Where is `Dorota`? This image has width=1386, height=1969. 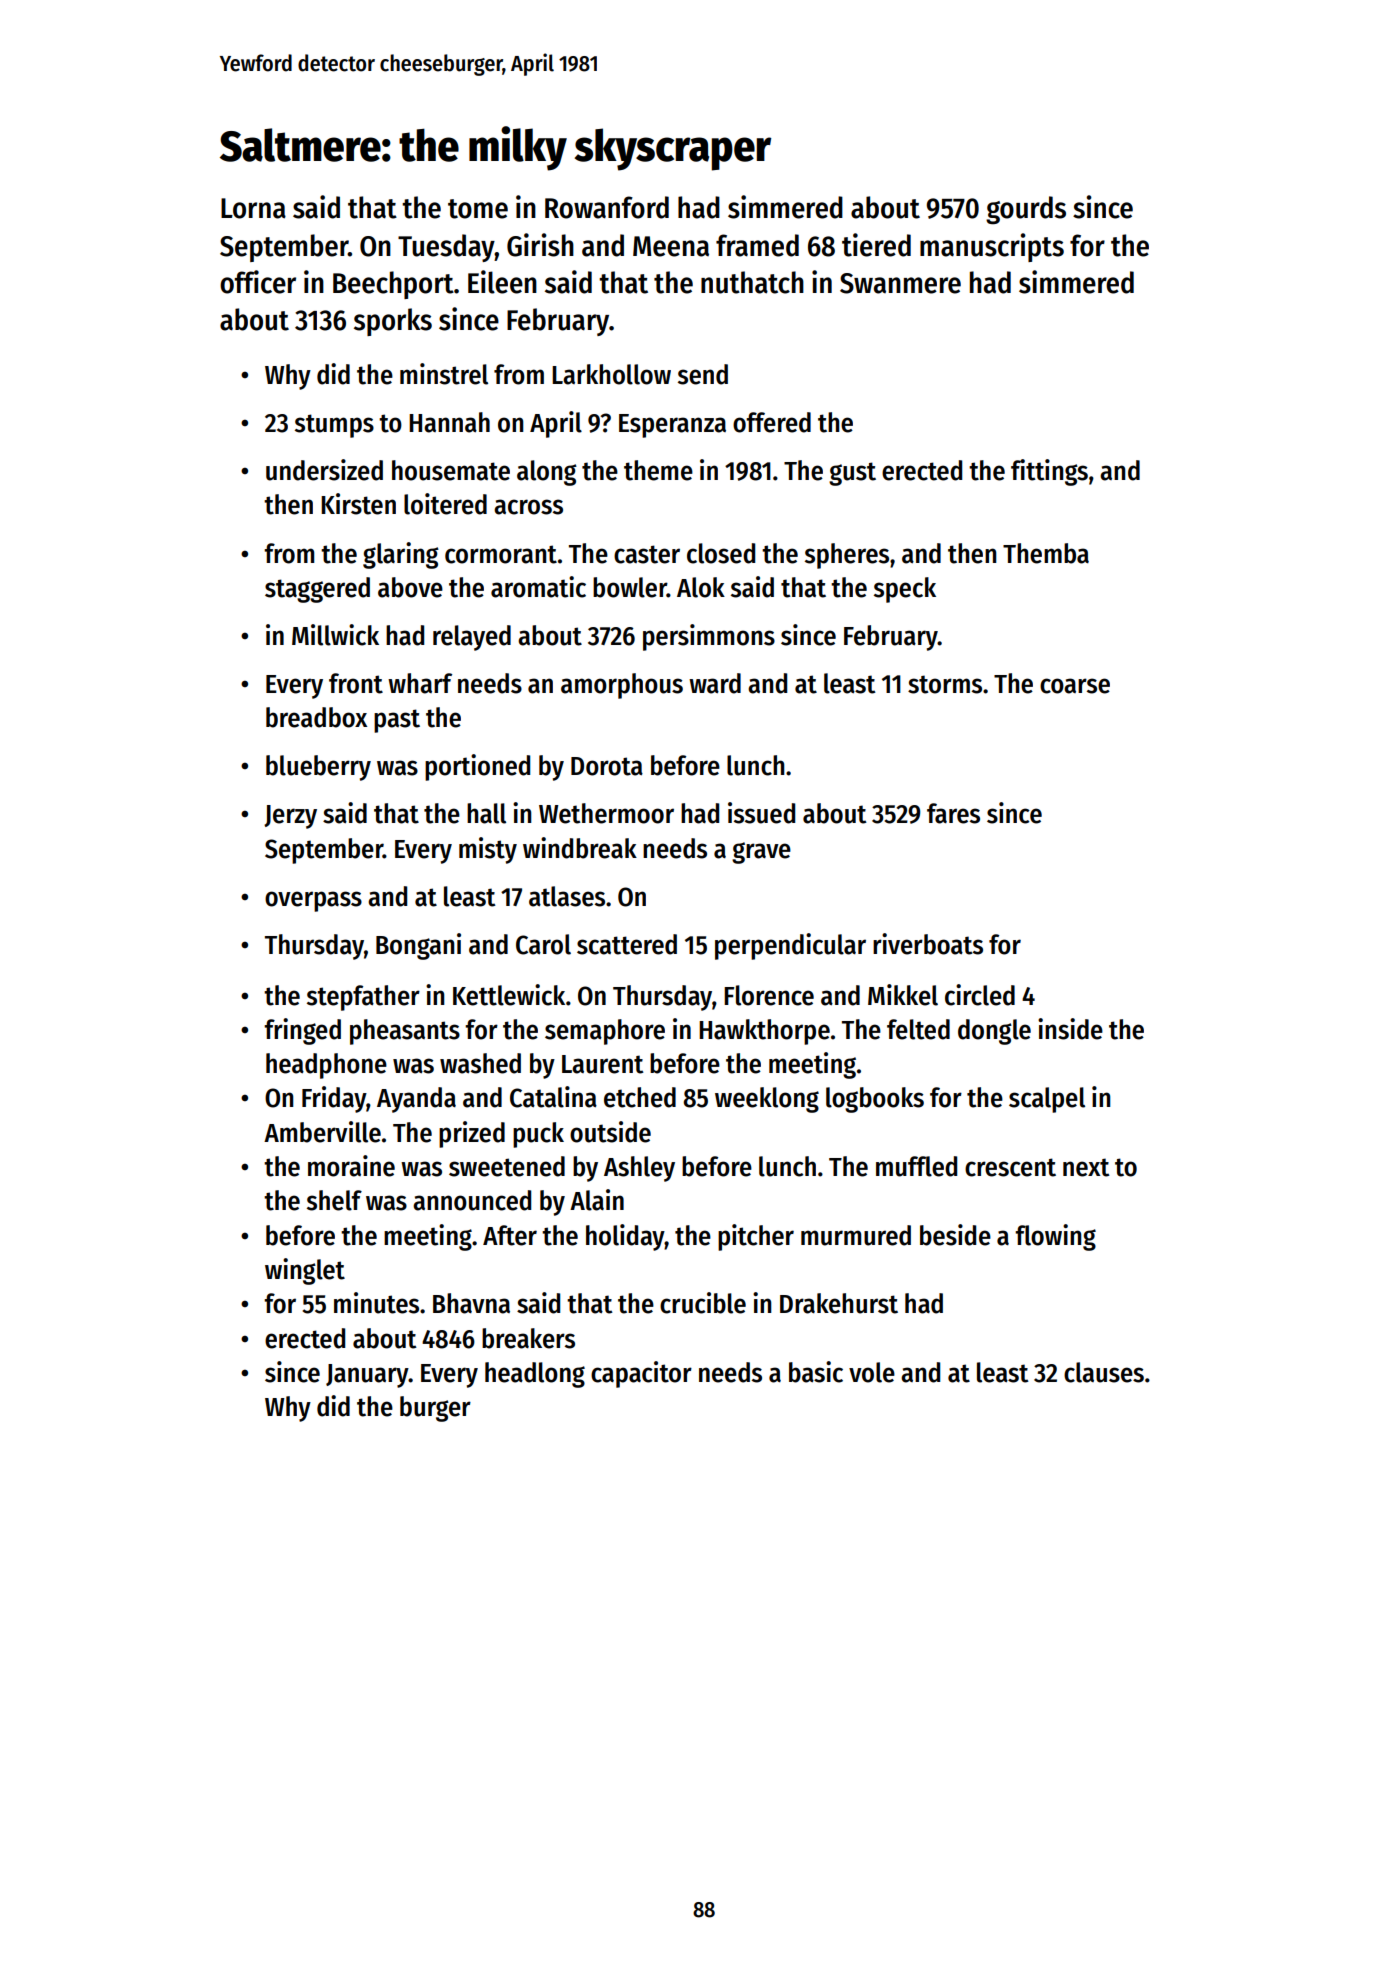
Dorota is located at coordinates (607, 766).
